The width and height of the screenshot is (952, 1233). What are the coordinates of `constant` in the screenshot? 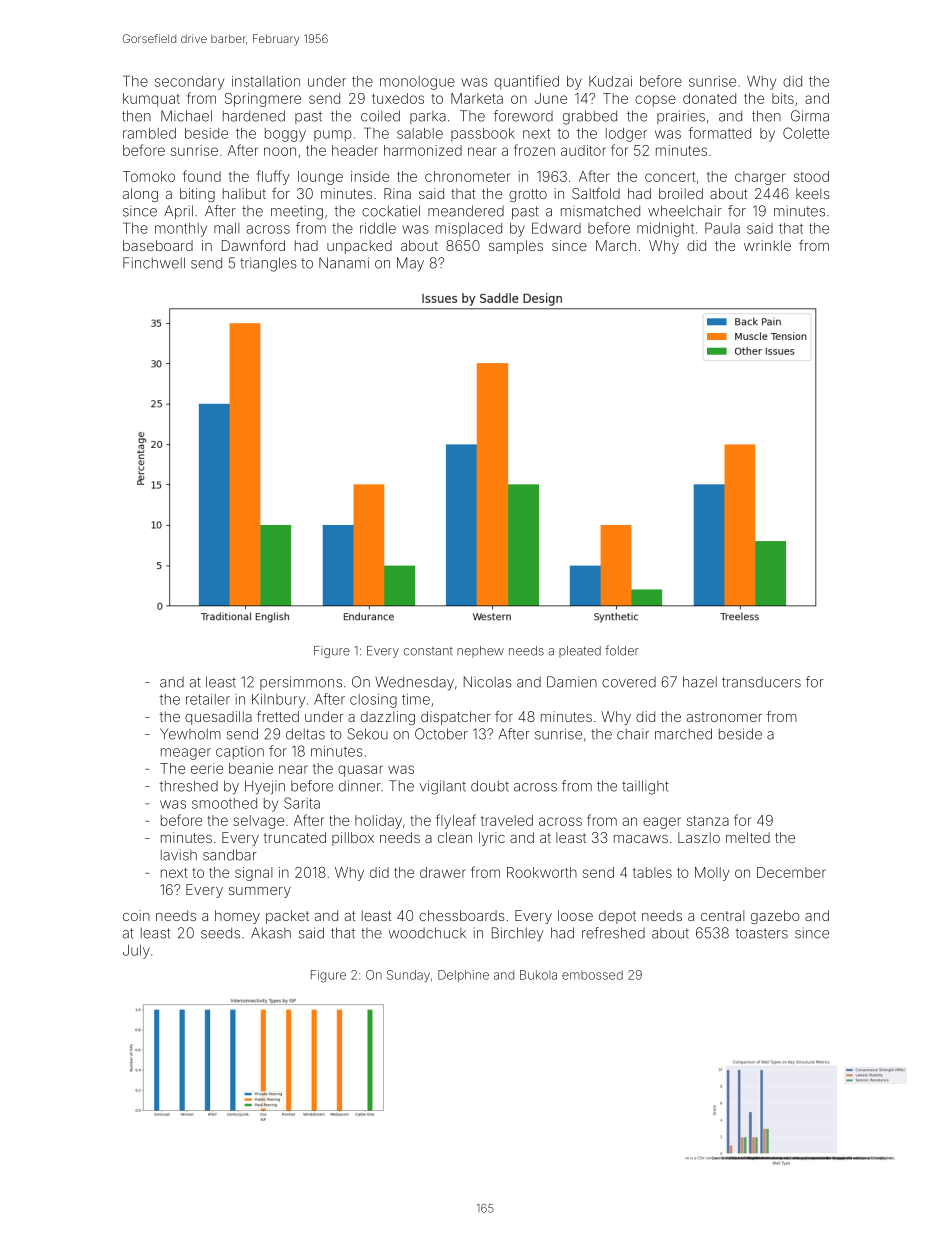 It's located at (428, 651).
